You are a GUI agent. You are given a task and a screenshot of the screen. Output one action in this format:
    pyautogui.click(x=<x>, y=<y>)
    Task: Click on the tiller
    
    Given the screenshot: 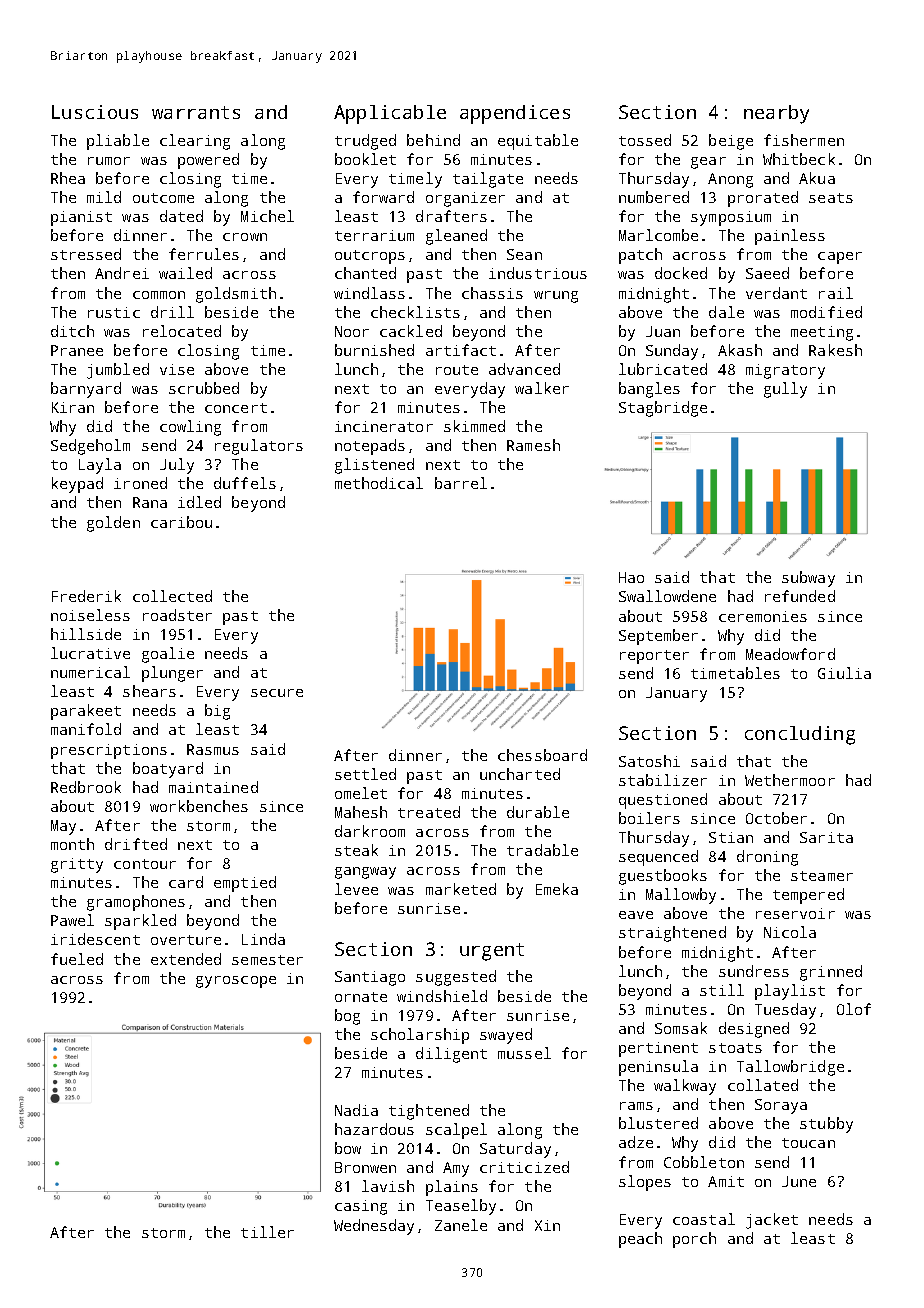 What is the action you would take?
    pyautogui.click(x=267, y=1232)
